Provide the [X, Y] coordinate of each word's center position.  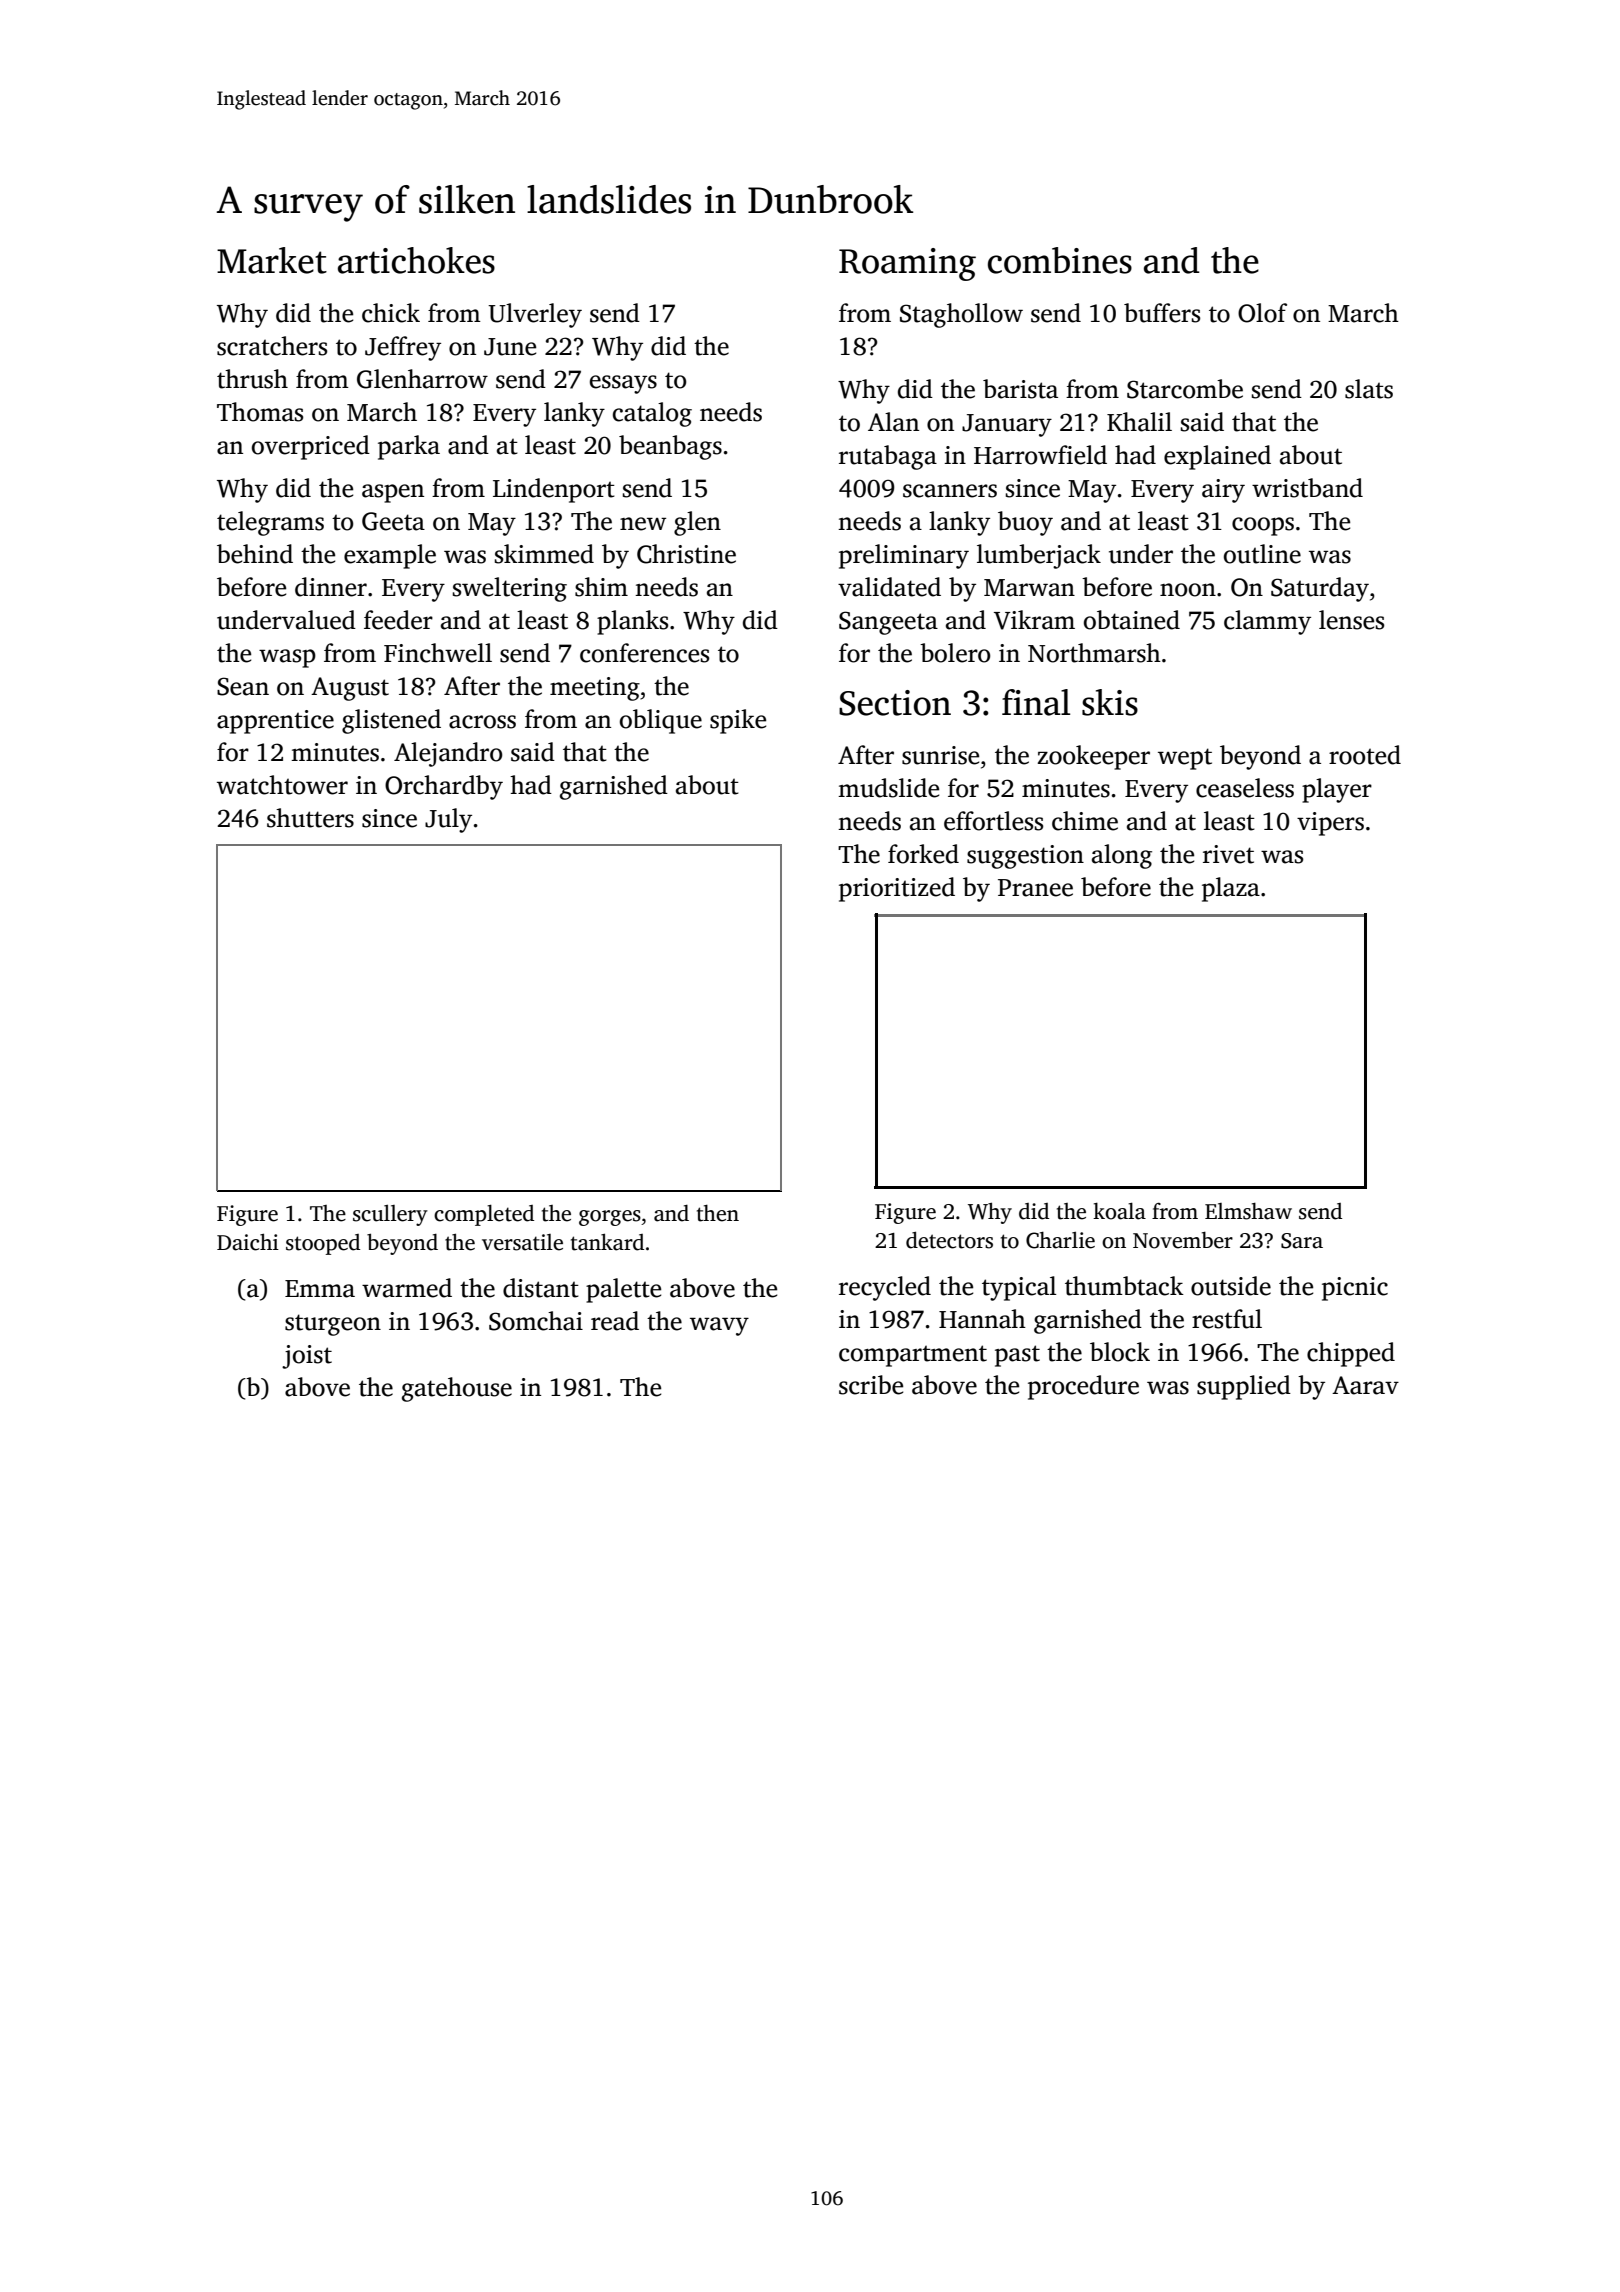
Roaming [907, 264]
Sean [243, 686]
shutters [310, 818]
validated [889, 587]
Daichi [248, 1242]
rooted [1365, 755]
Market [272, 260]
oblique [661, 721]
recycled [885, 1288]
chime [1085, 821]
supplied [1244, 1387]
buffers [1162, 313]
